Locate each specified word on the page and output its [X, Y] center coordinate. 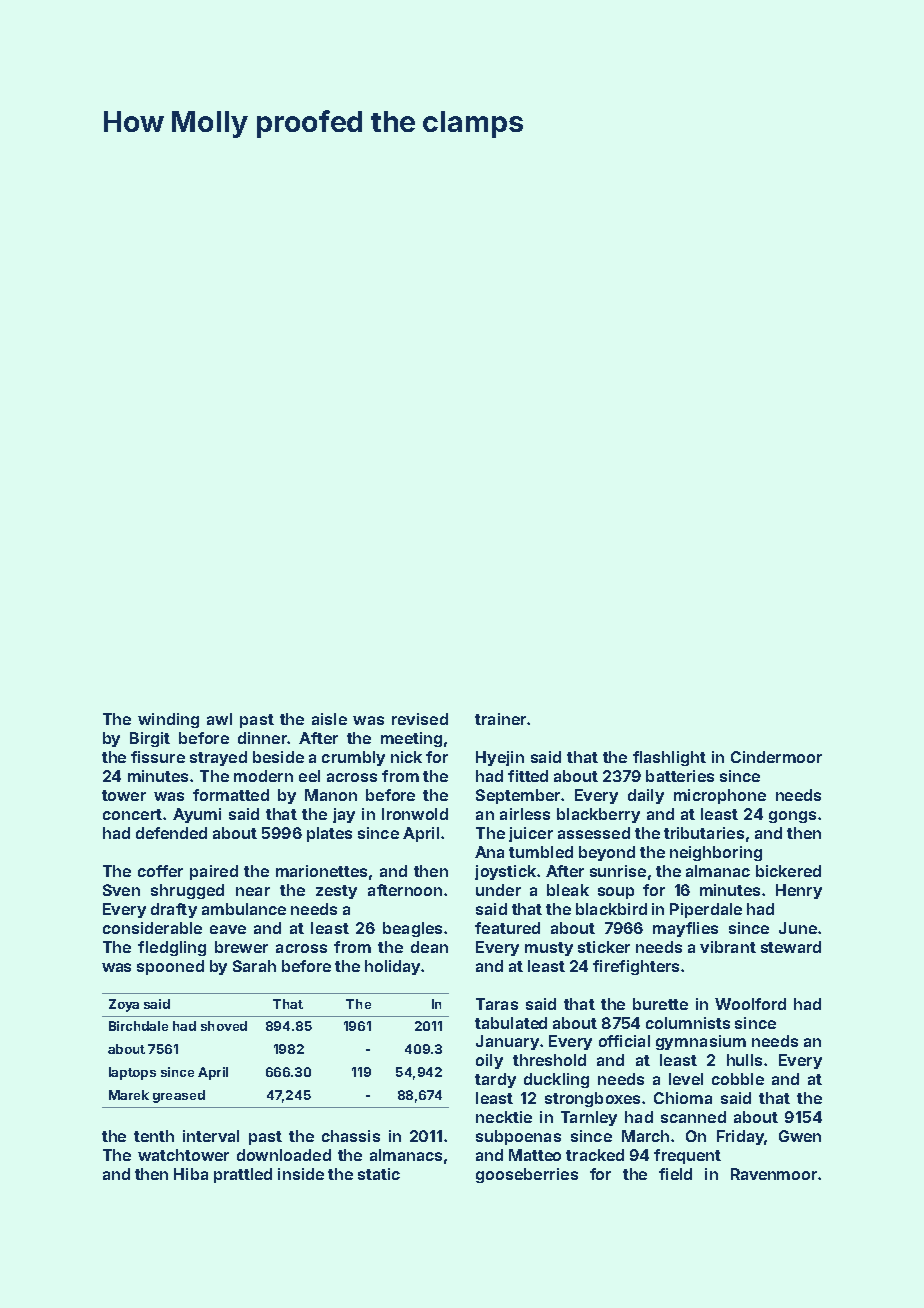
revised [420, 719]
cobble [738, 1079]
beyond [607, 853]
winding [168, 720]
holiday [392, 967]
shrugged [187, 891]
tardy [495, 1080]
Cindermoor [776, 757]
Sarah [254, 966]
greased [179, 1096]
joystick [505, 872]
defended [171, 833]
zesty [336, 892]
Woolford [750, 1004]
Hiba [191, 1174]
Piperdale [706, 910]
